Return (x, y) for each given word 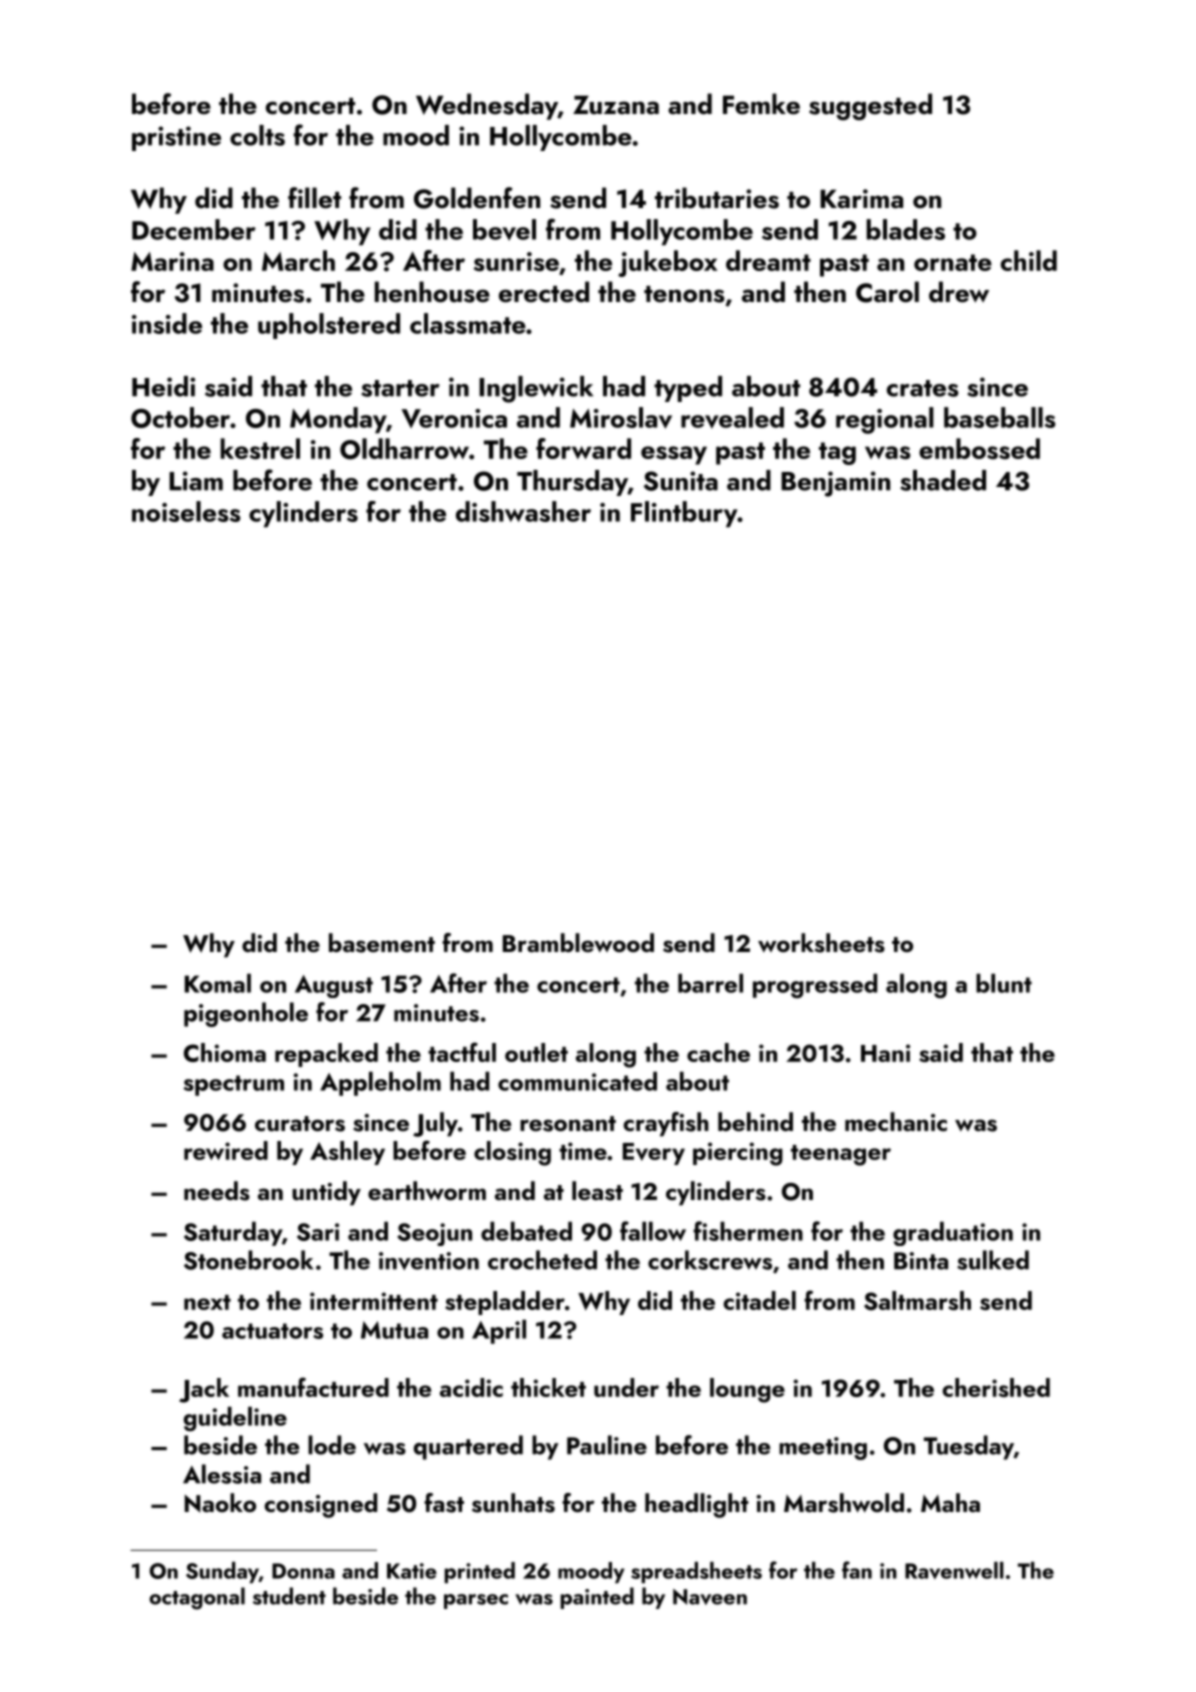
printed (479, 1572)
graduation (953, 1233)
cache (718, 1052)
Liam (196, 481)
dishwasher (523, 511)
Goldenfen (477, 198)
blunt (1004, 983)
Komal (218, 983)
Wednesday (487, 106)
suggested (870, 106)
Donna (303, 1571)
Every (654, 1154)
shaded (943, 480)
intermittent (374, 1301)
